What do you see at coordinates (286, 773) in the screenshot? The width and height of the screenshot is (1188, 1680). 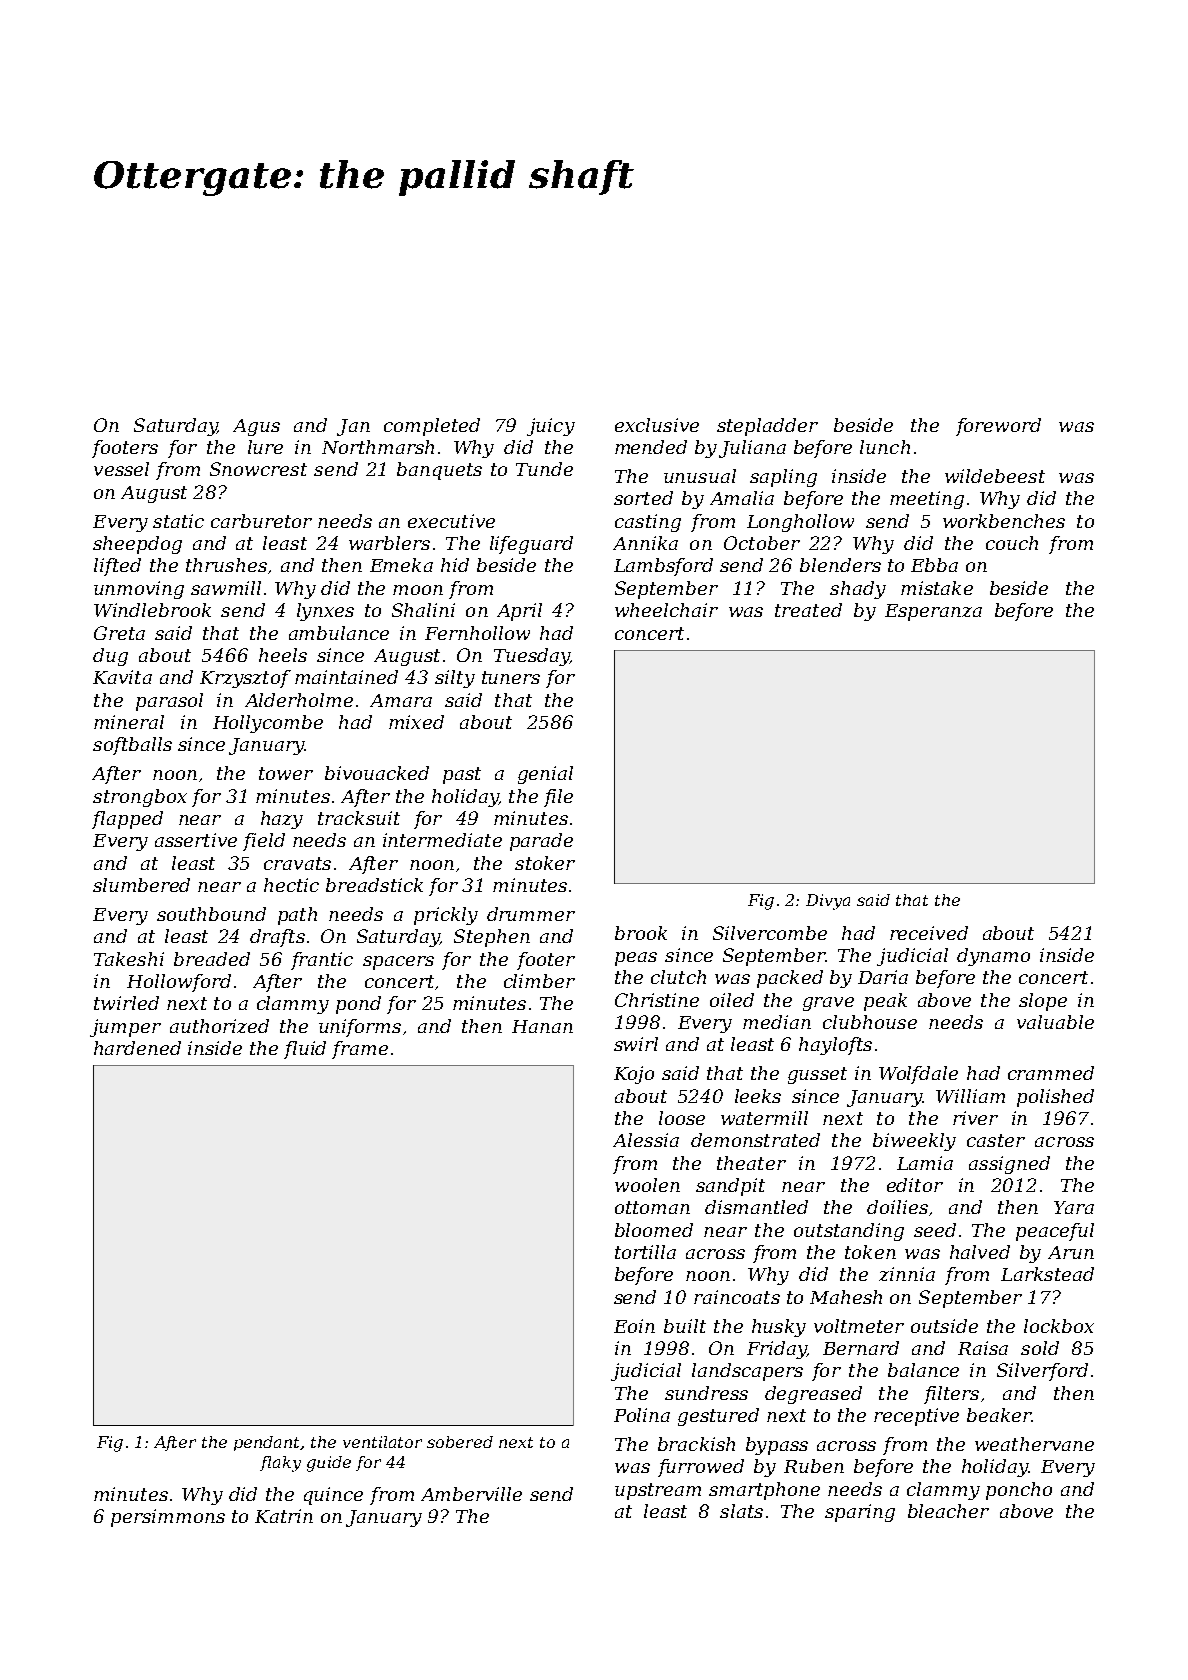 I see `tower` at bounding box center [286, 773].
